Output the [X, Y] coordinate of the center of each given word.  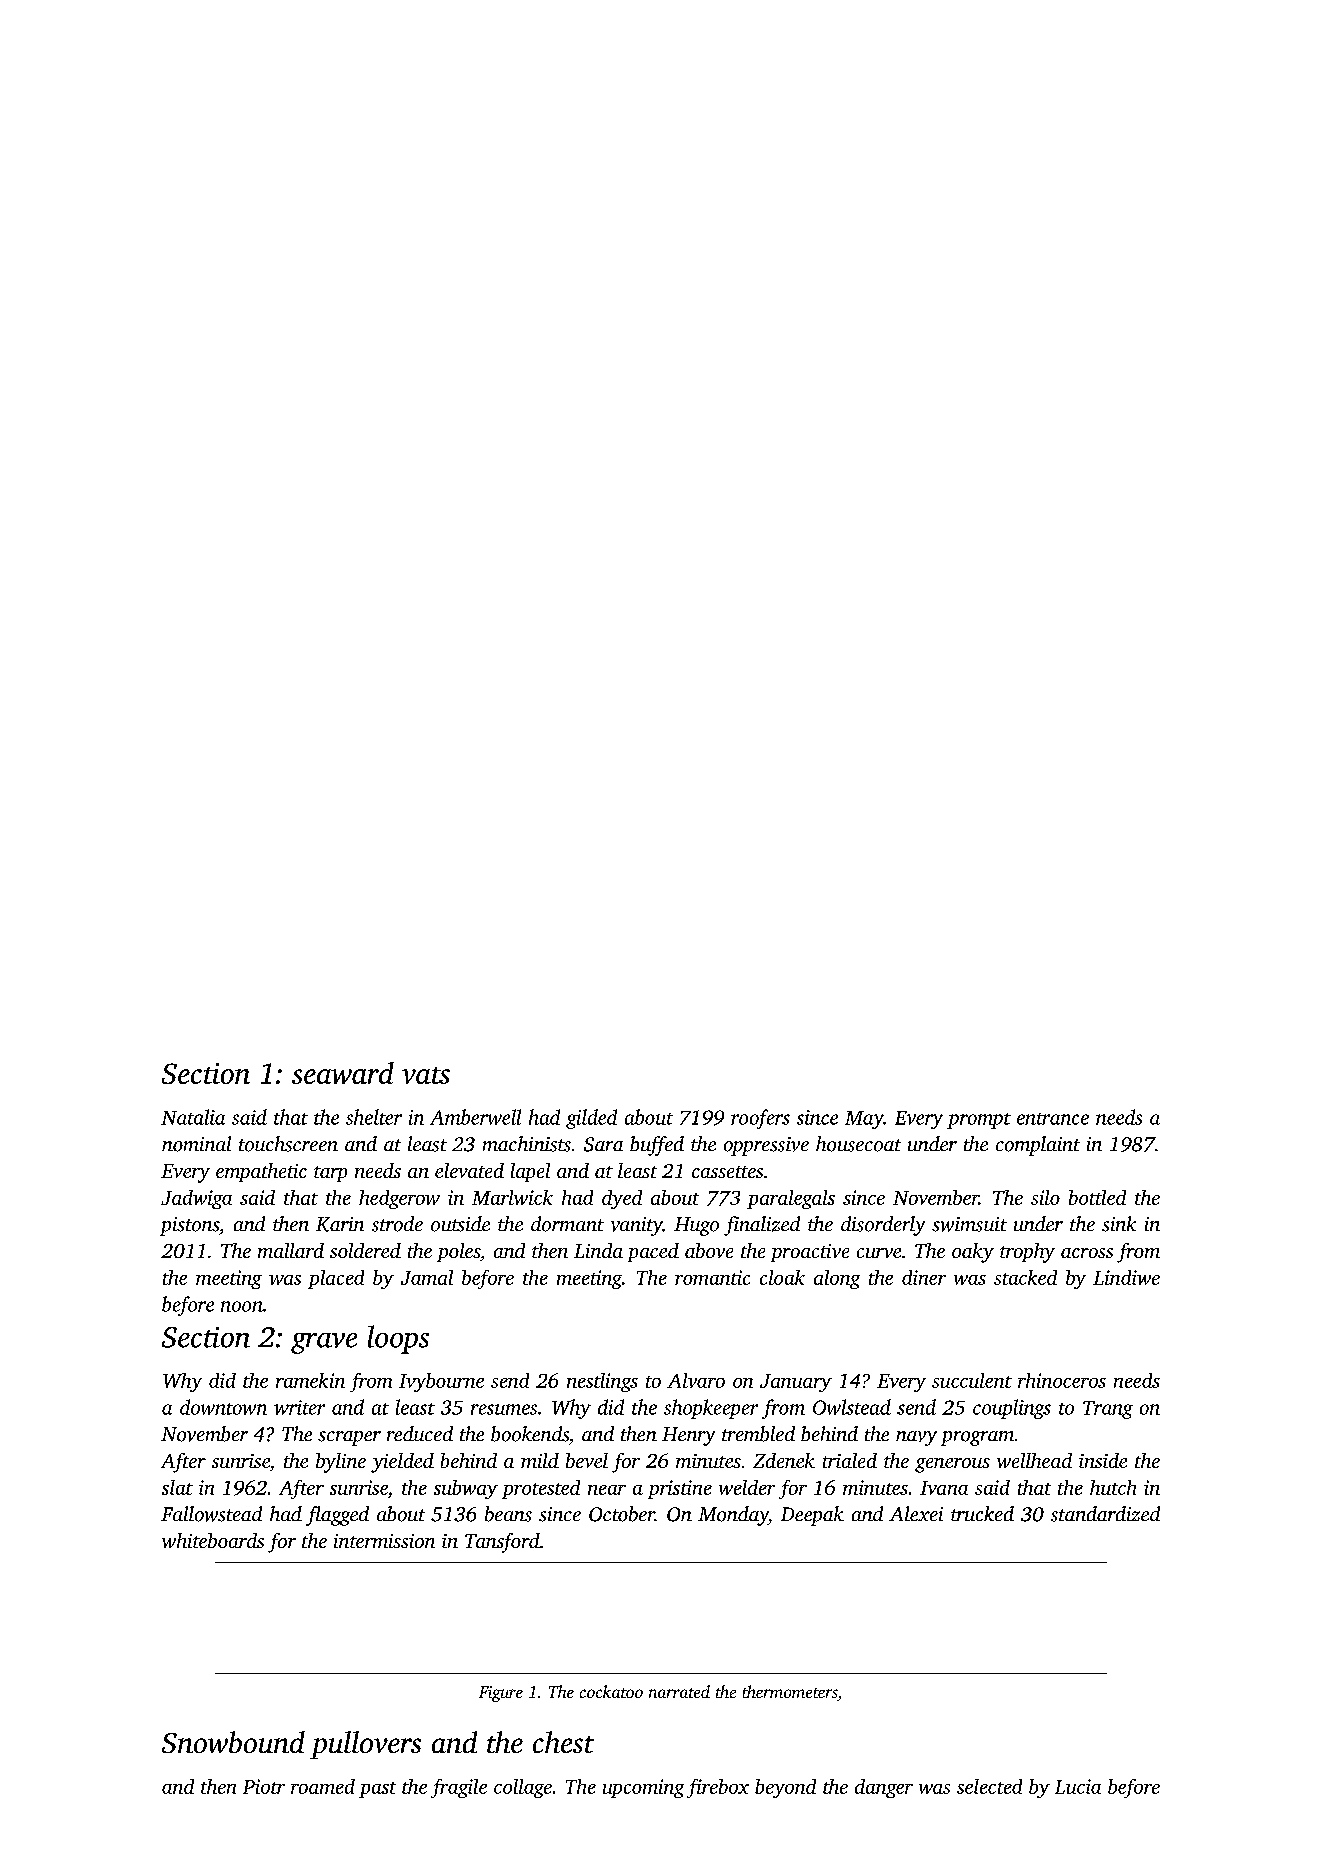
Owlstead [852, 1407]
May [864, 1120]
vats [426, 1075]
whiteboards [213, 1540]
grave [324, 1343]
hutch [1113, 1487]
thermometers [790, 1693]
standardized [1105, 1514]
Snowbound [233, 1742]
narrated [679, 1691]
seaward [343, 1073]
